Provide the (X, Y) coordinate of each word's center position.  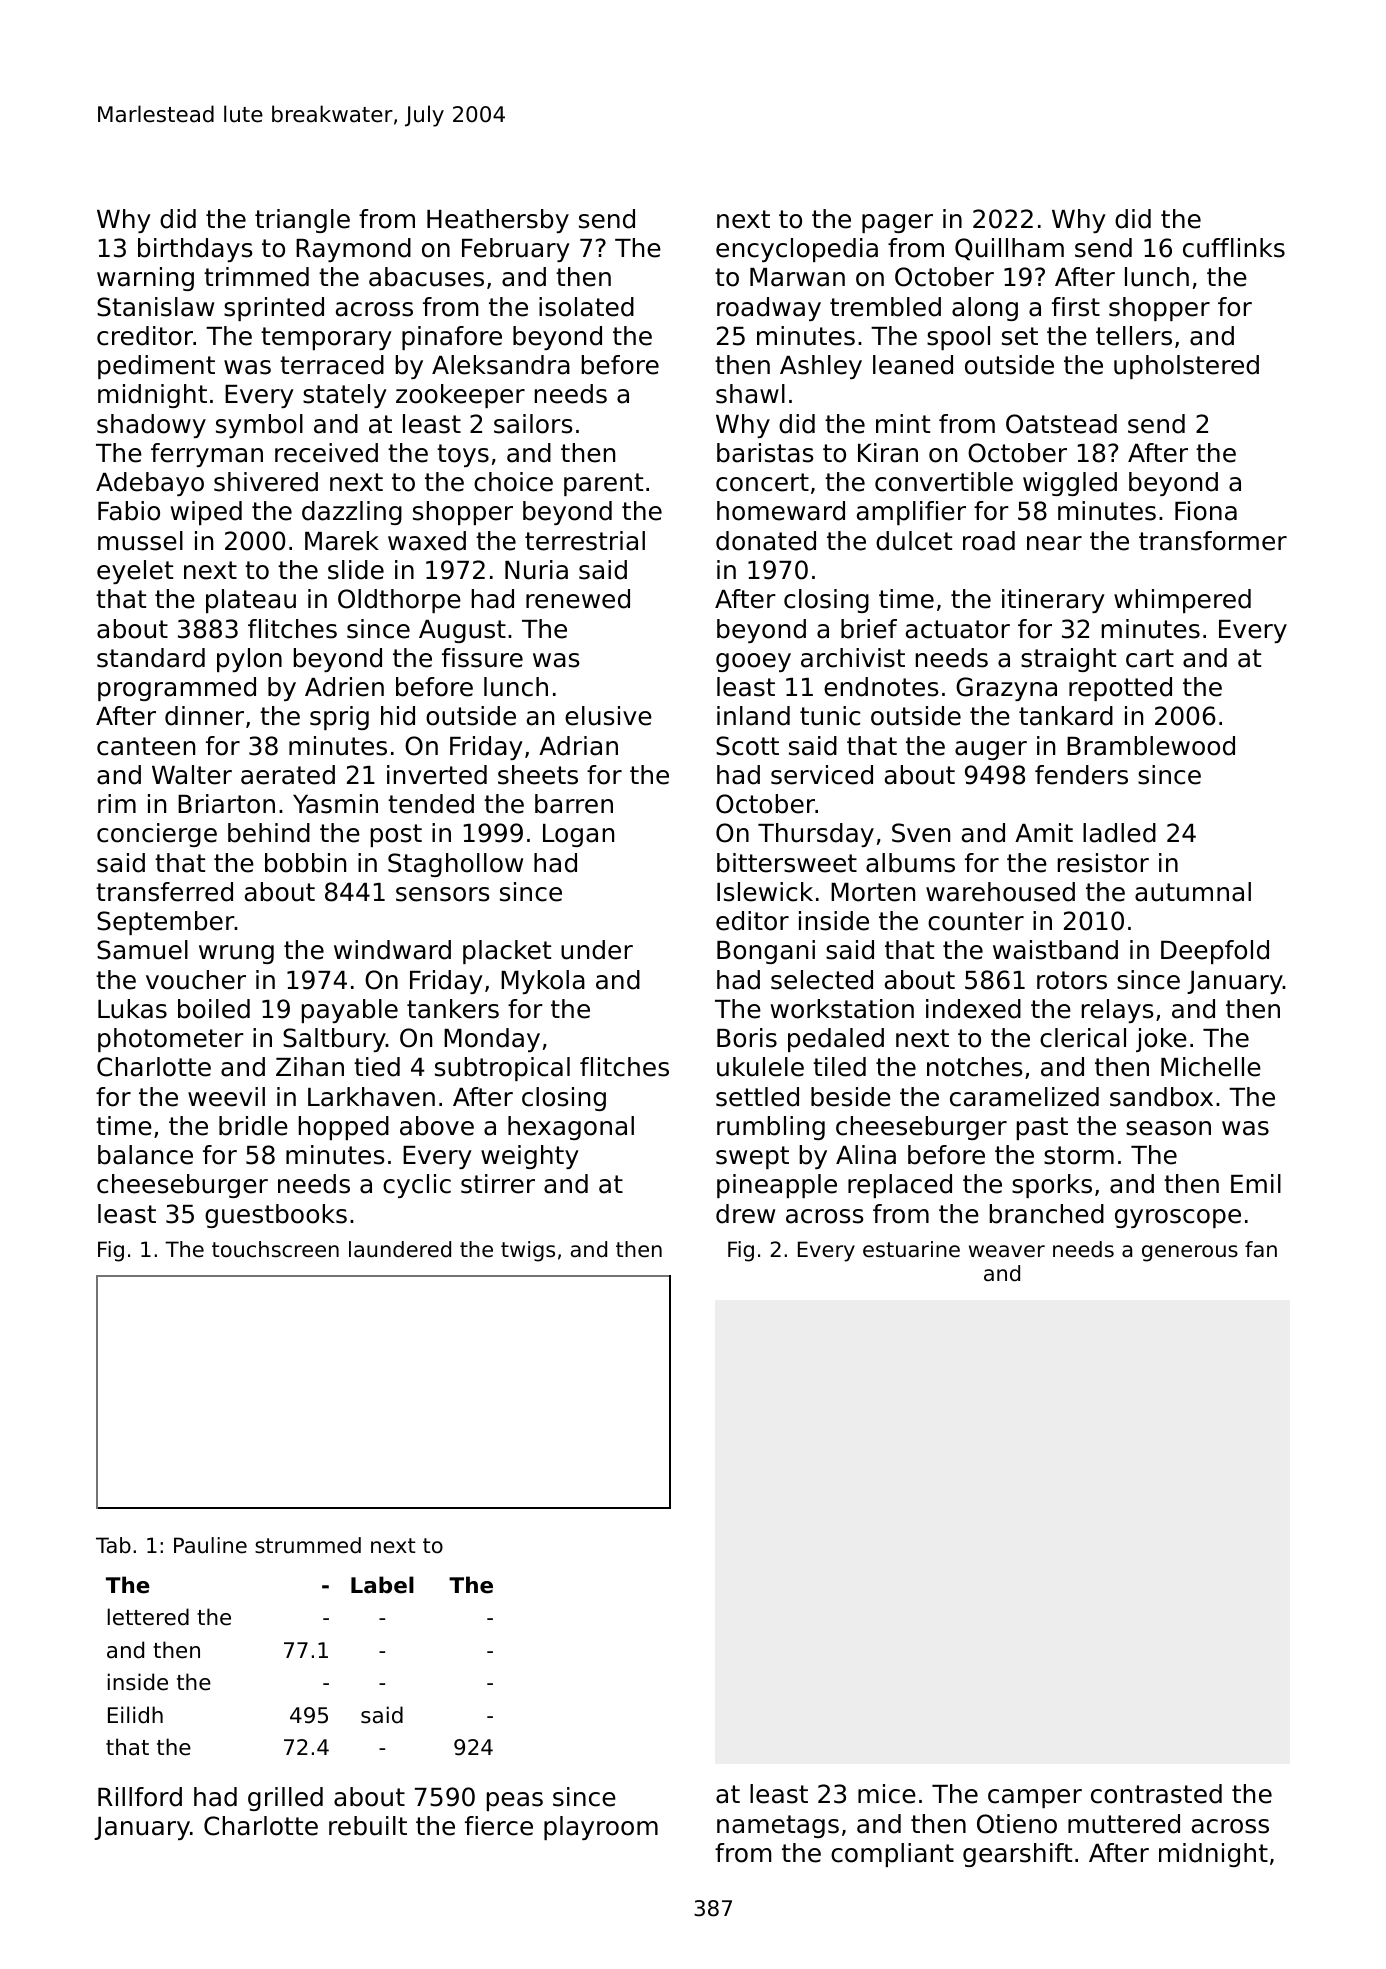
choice (513, 482)
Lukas (132, 1009)
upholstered (1186, 367)
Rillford (140, 1797)
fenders (1081, 775)
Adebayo (150, 484)
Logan (578, 835)
